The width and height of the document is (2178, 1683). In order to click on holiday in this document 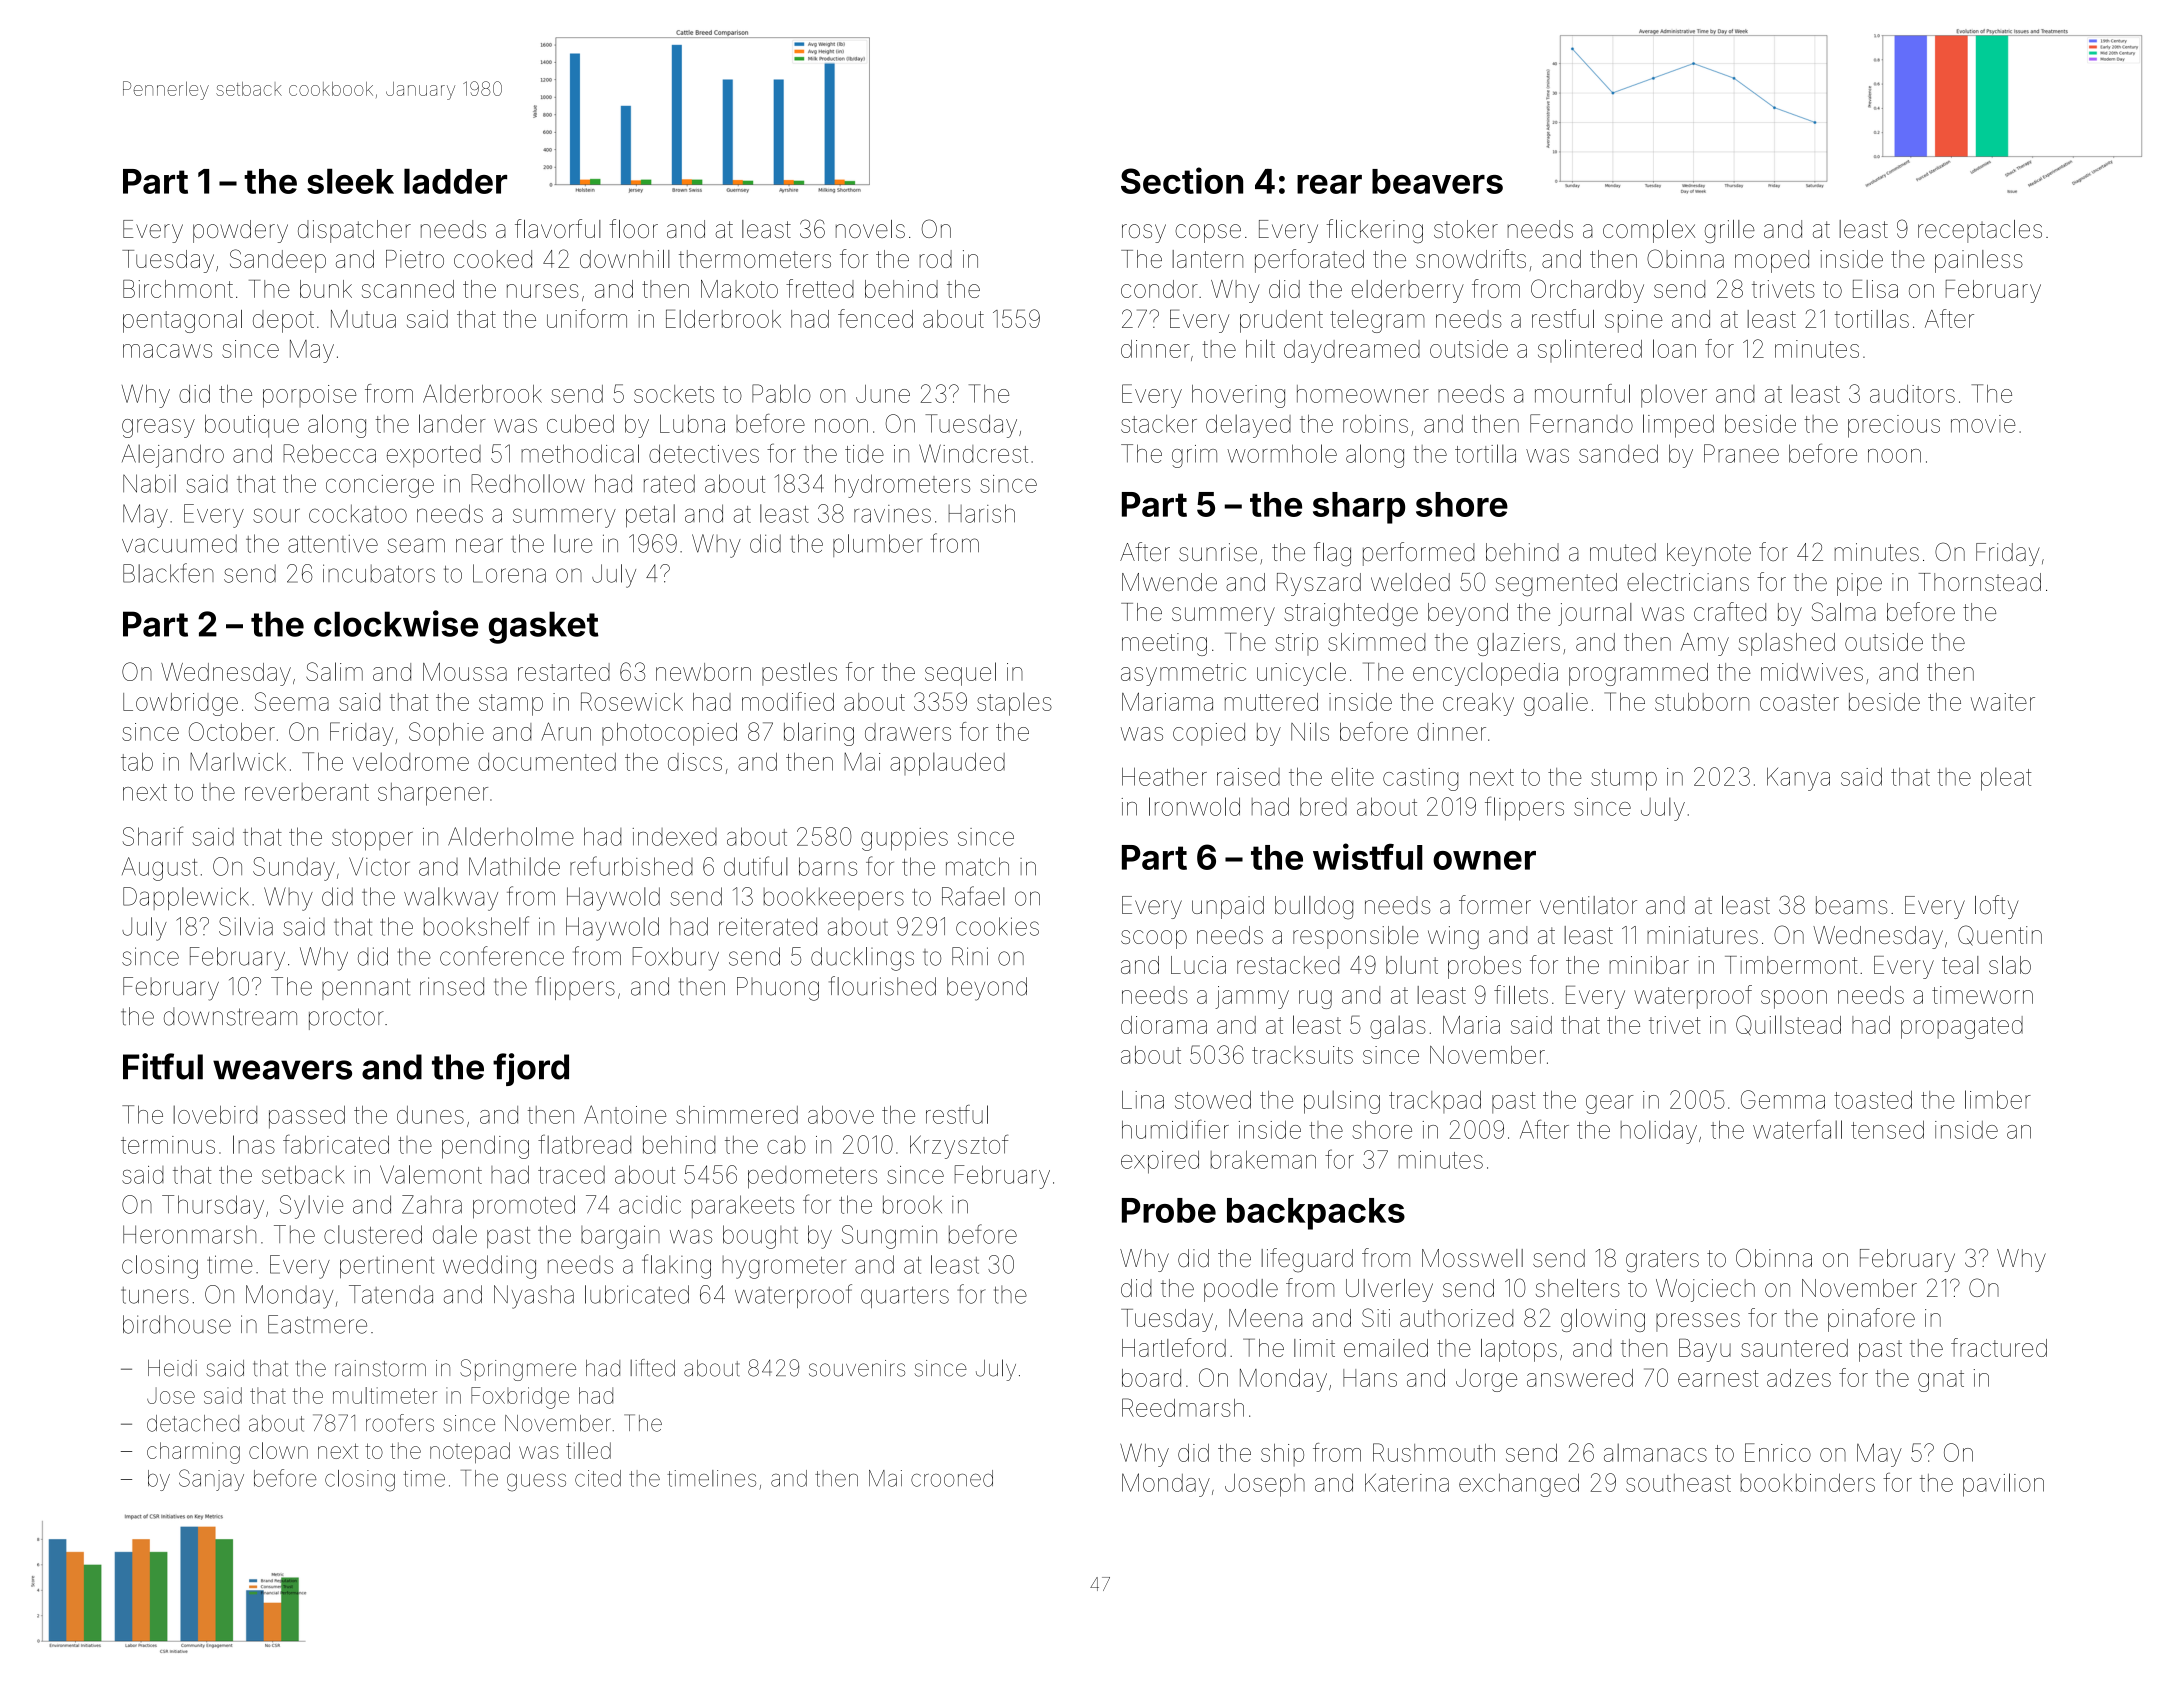, I will do `click(1659, 1132)`.
